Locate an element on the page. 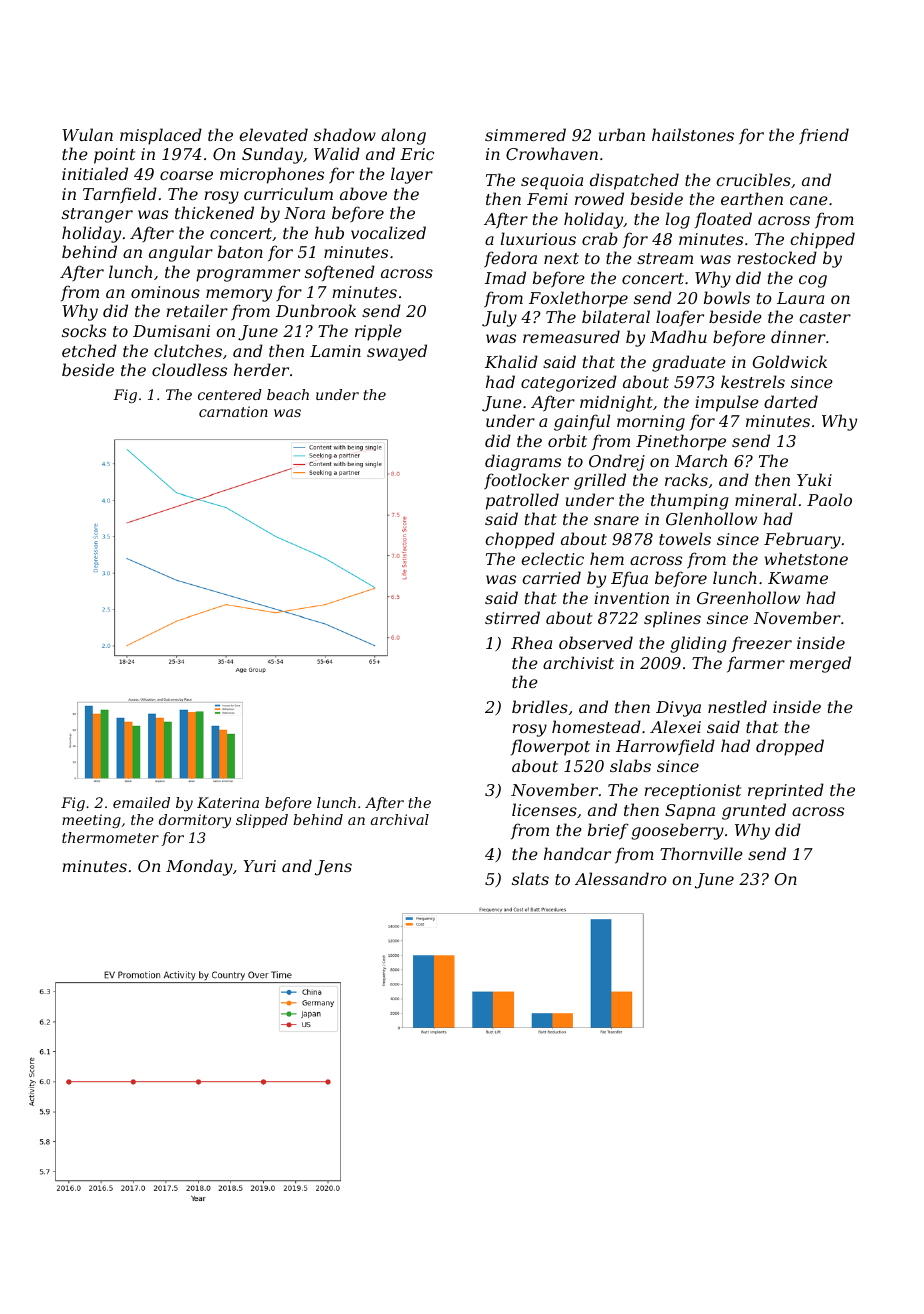  Glenhollow is located at coordinates (711, 518).
